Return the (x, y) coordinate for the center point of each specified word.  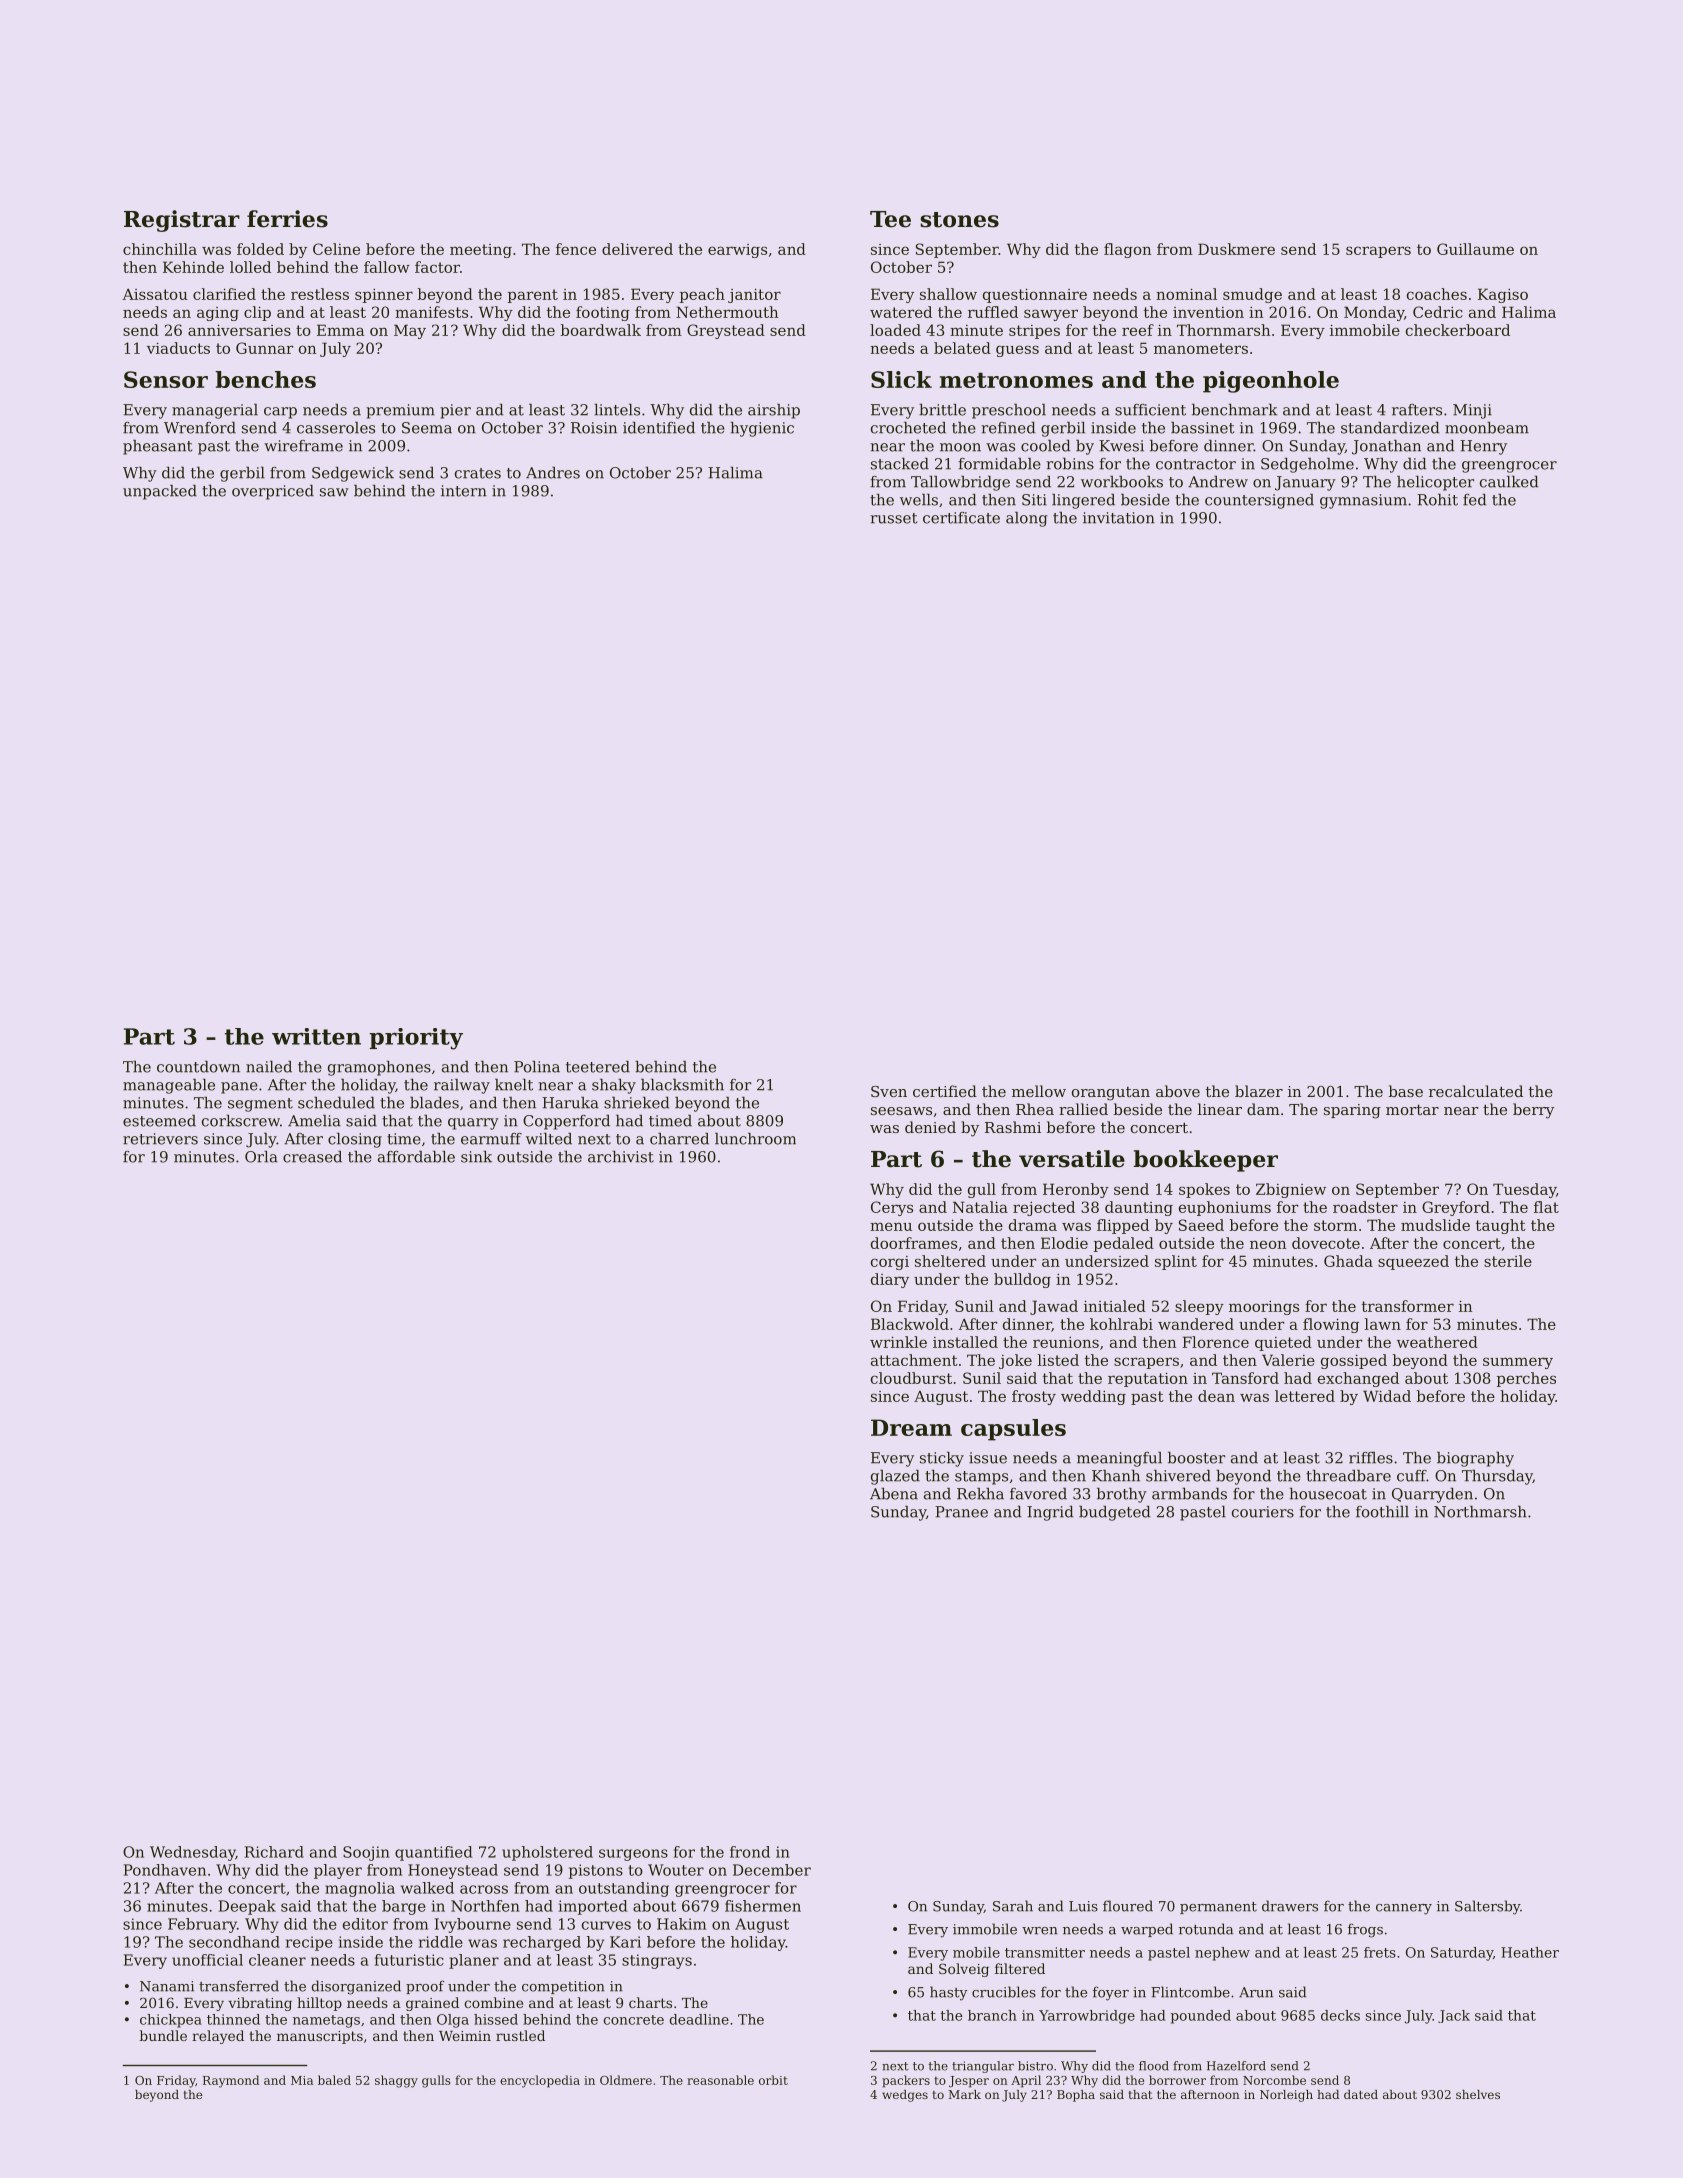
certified (945, 1091)
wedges (905, 2096)
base (1406, 1091)
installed (965, 1342)
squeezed (1413, 1262)
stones (959, 220)
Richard (274, 1852)
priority (416, 1039)
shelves (1478, 2094)
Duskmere (1236, 249)
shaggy (396, 2081)
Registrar (182, 221)
